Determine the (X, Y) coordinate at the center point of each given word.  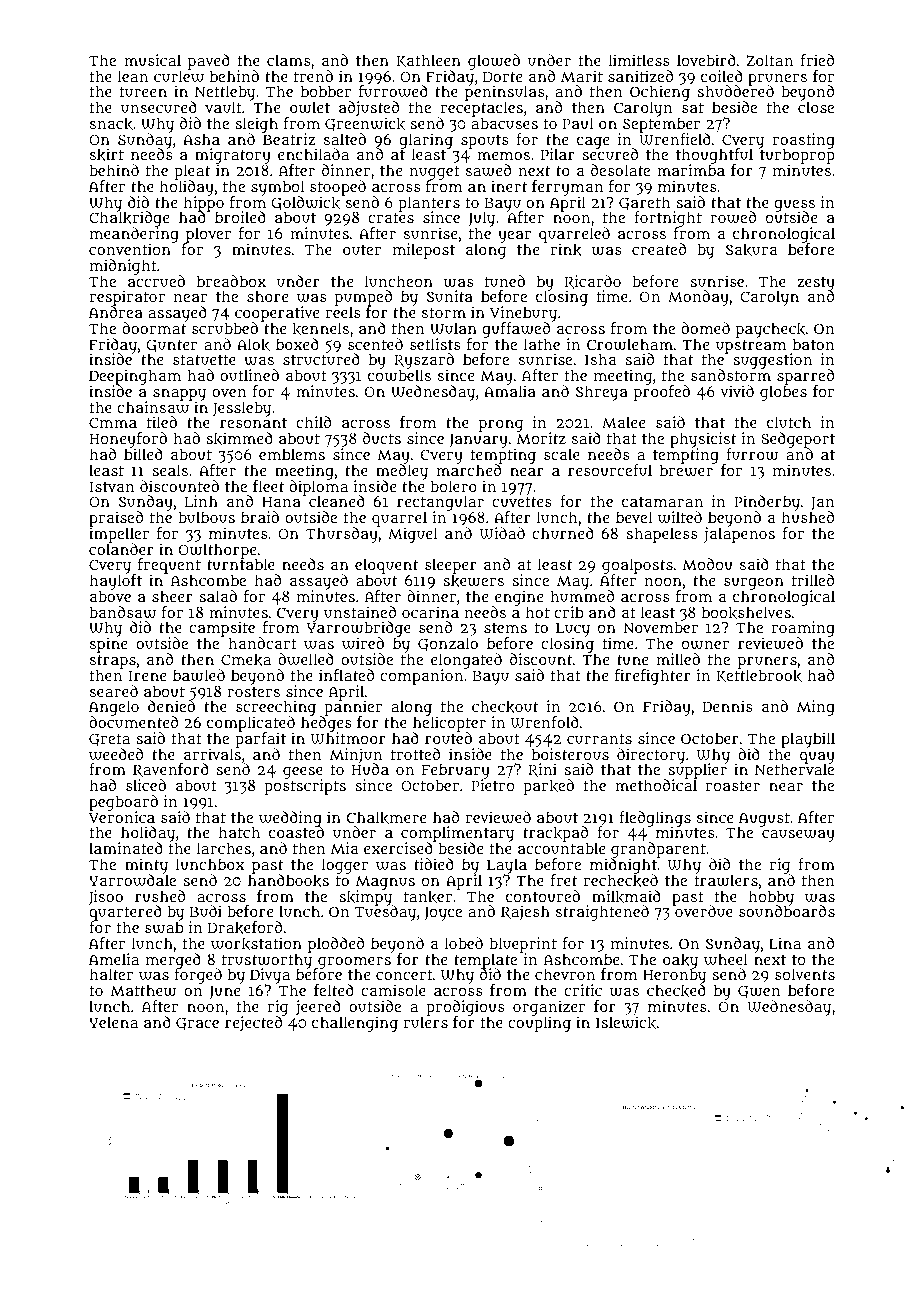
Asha (201, 139)
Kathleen (428, 61)
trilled (813, 580)
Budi (206, 911)
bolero (453, 486)
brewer (686, 471)
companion (421, 677)
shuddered (735, 91)
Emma (113, 422)
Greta (109, 740)
